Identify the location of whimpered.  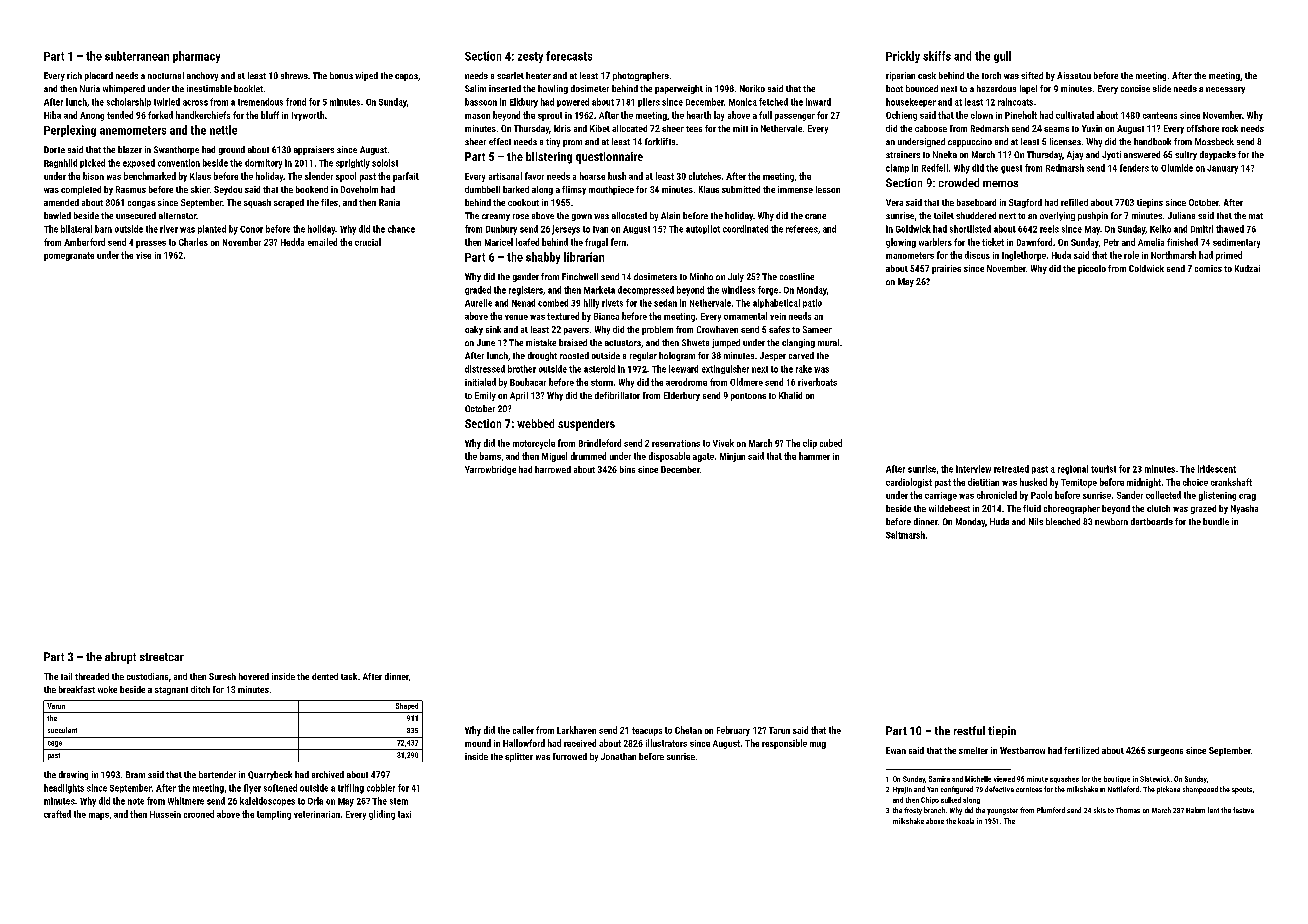
(124, 89).
